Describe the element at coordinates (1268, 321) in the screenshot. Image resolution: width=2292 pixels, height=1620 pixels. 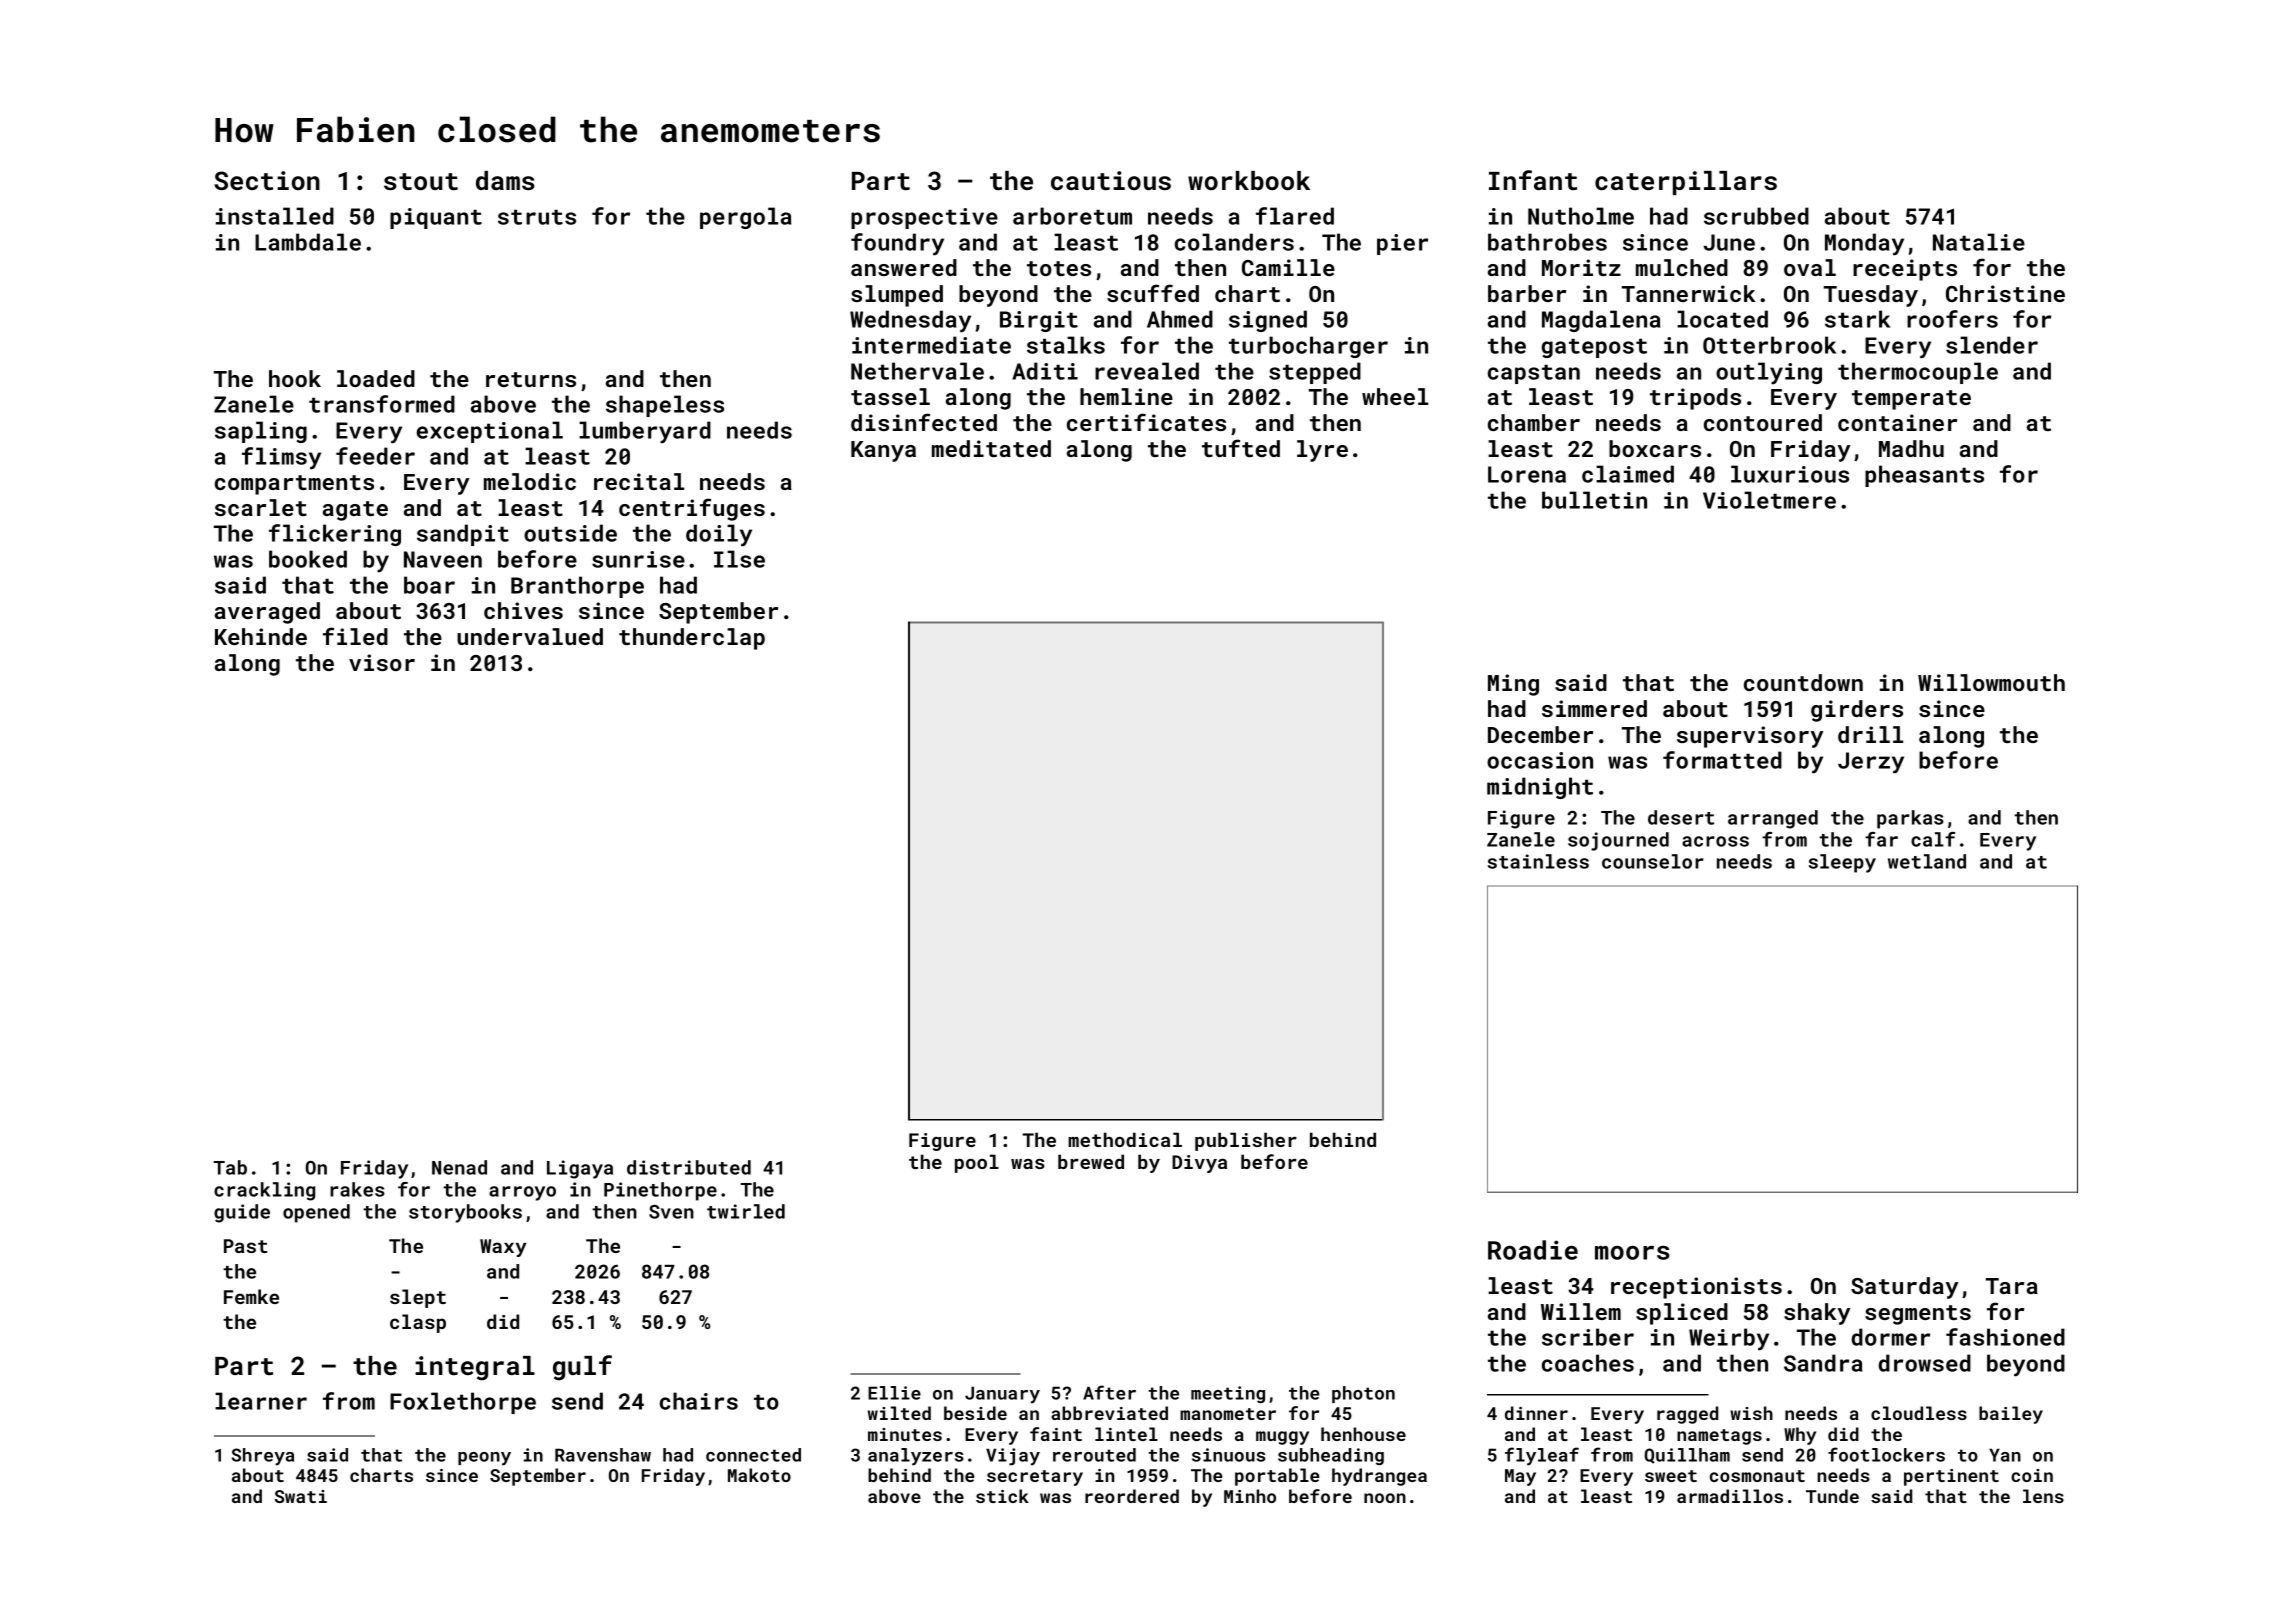
I see `signed` at that location.
